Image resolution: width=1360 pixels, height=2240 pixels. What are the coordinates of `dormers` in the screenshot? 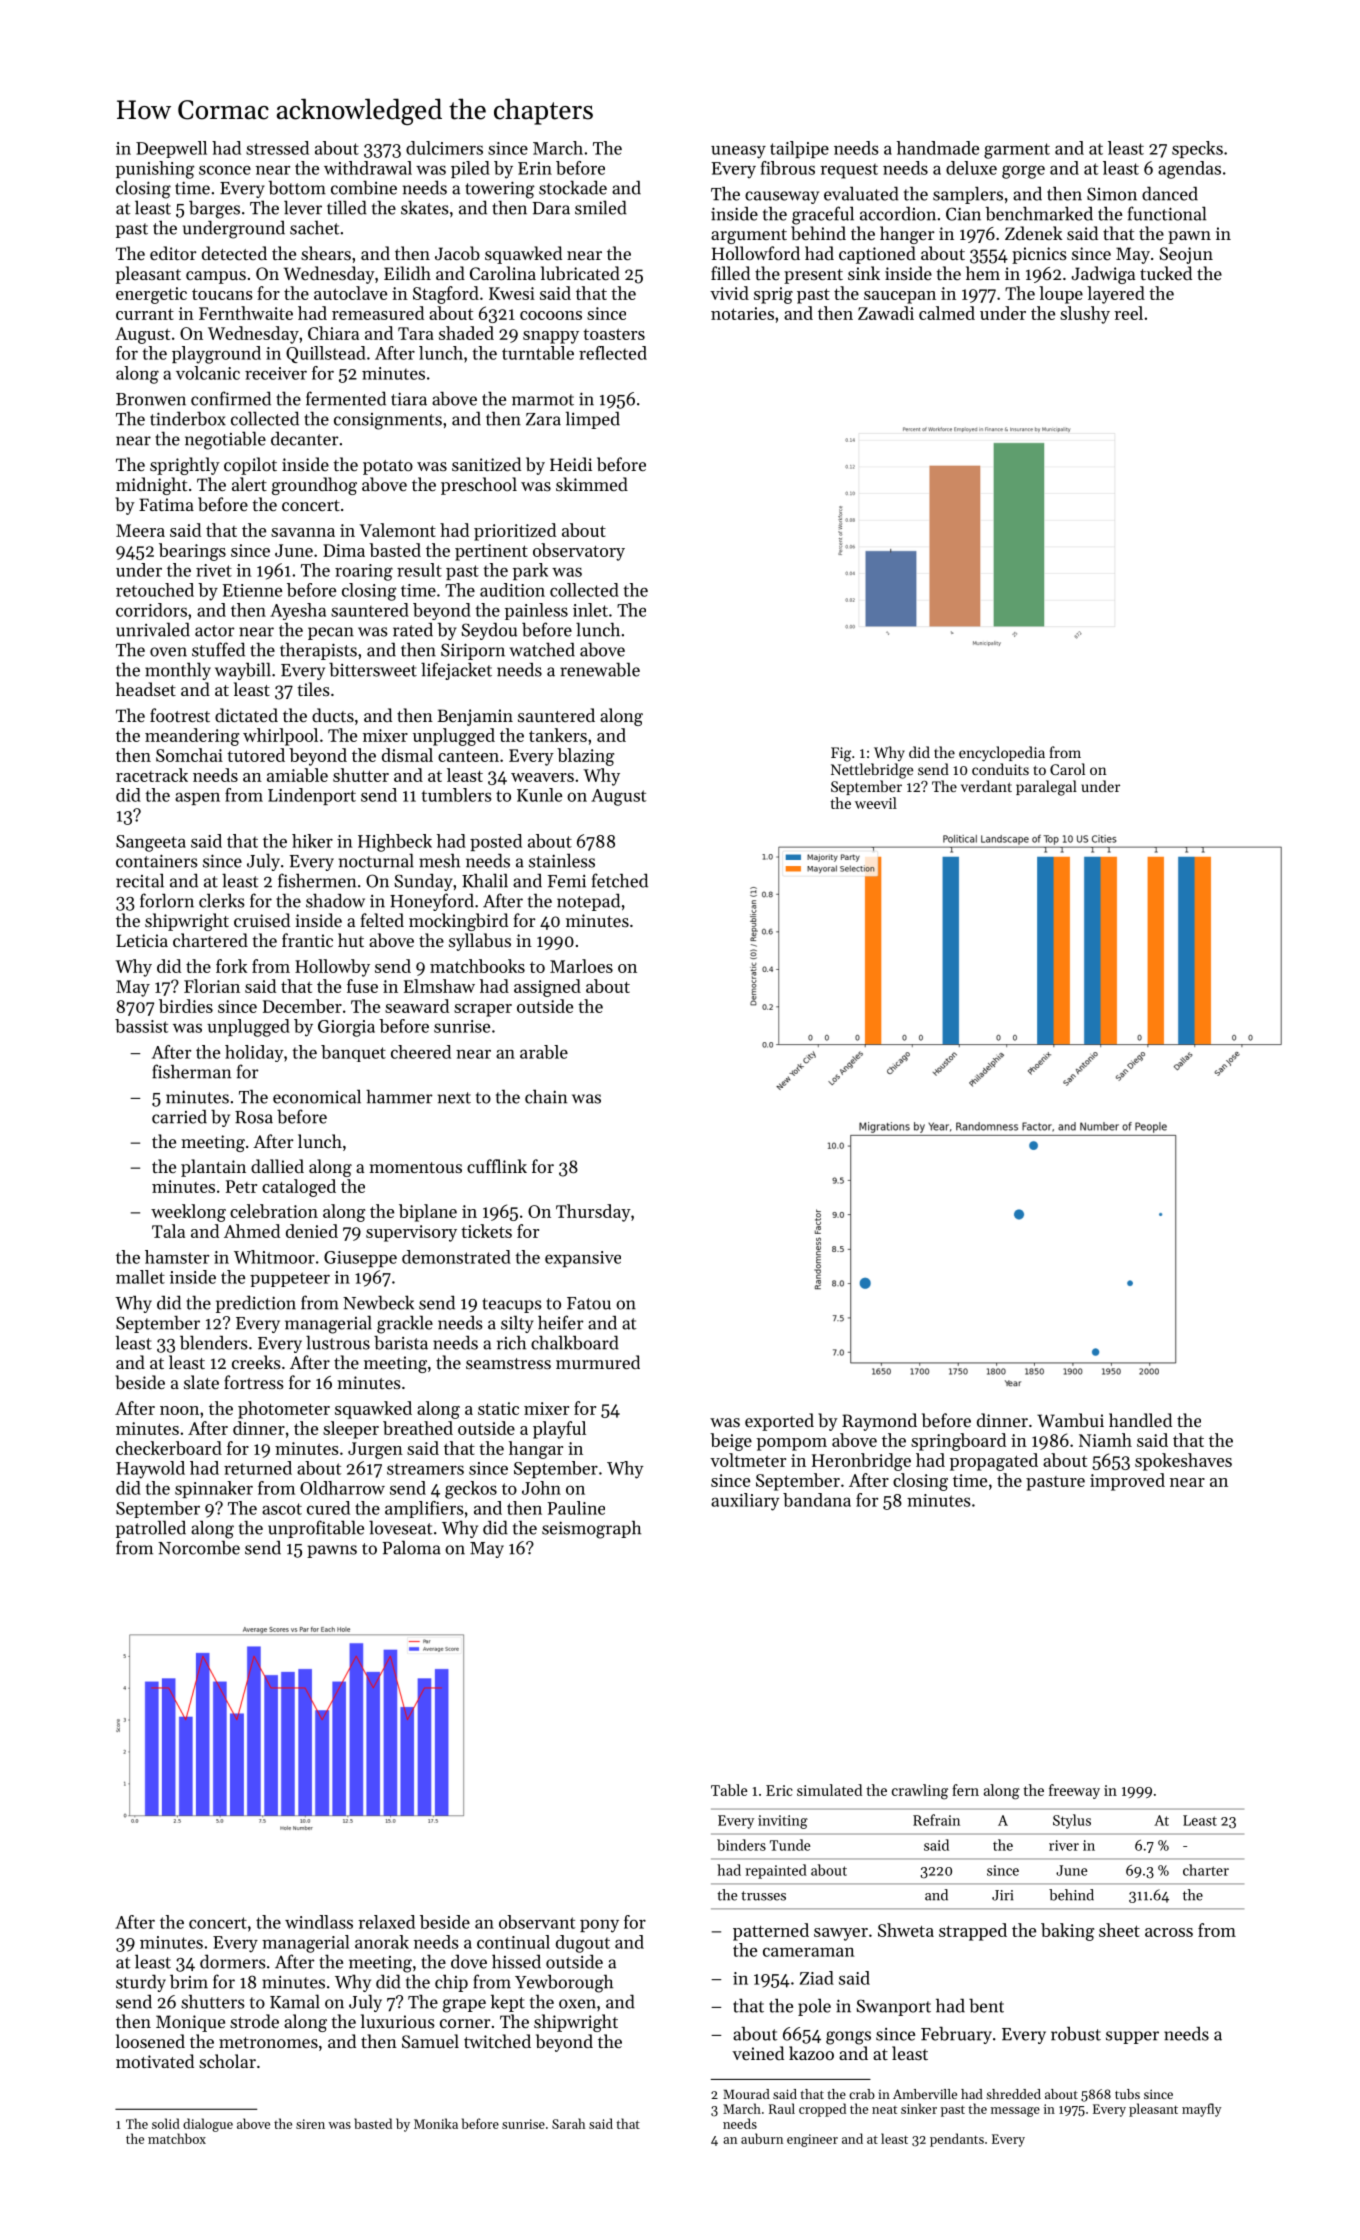 It's located at (233, 1961).
